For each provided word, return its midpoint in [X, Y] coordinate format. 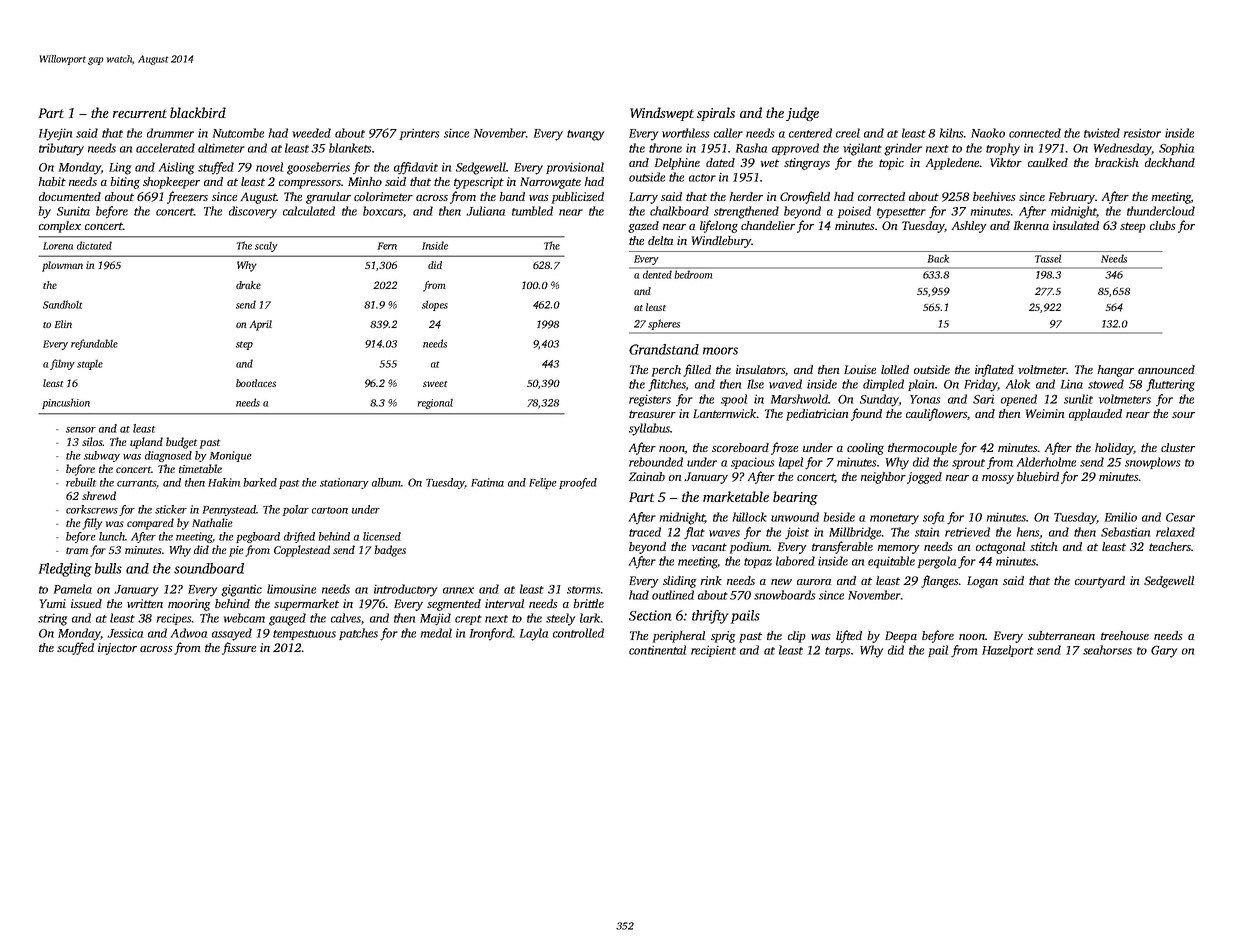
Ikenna [1031, 225]
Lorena [58, 246]
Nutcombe [238, 133]
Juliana [486, 211]
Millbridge [855, 533]
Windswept [662, 114]
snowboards [784, 595]
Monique [231, 456]
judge [802, 114]
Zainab [647, 476]
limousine [291, 589]
